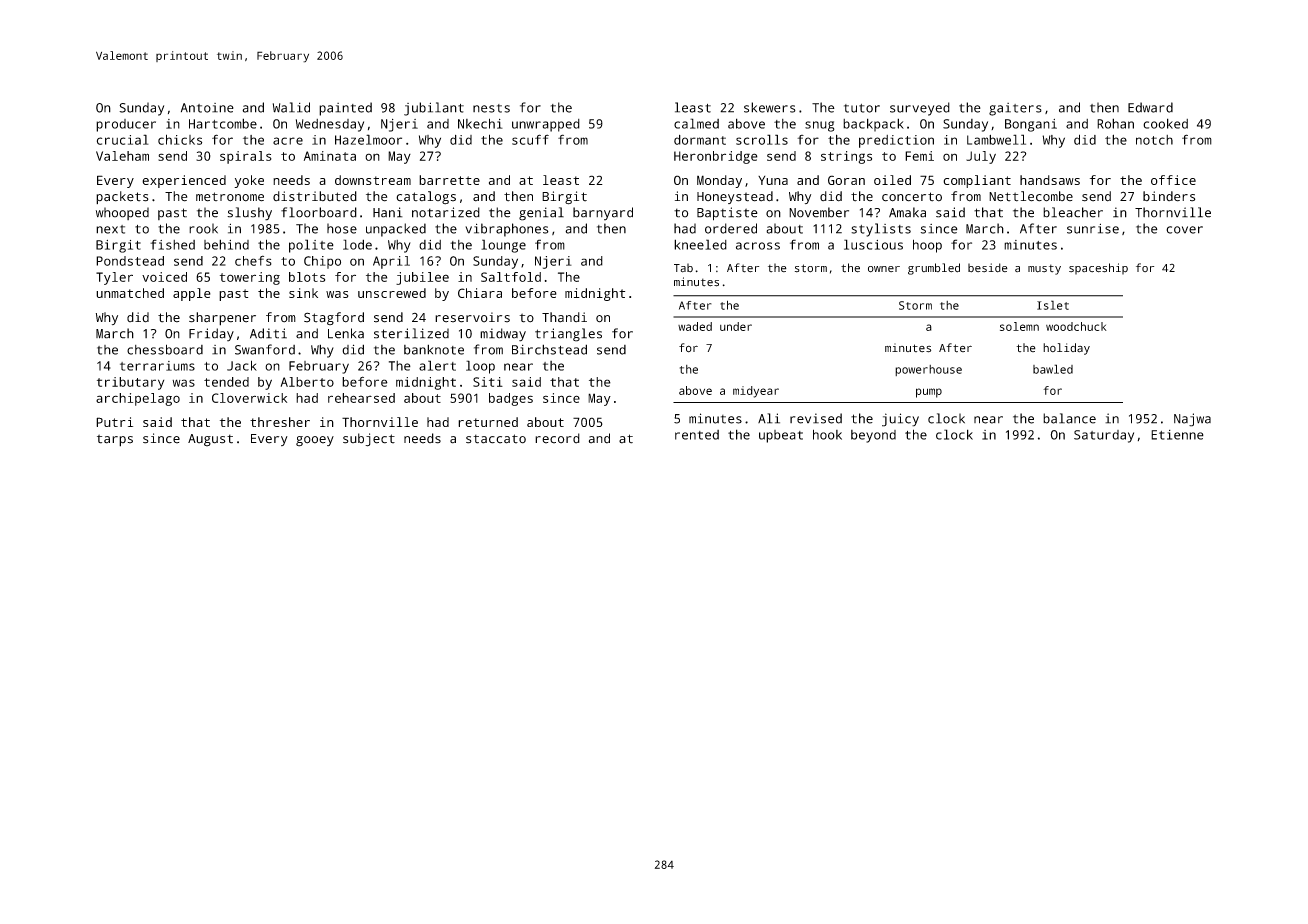 The width and height of the screenshot is (1308, 924). Describe the element at coordinates (770, 107) in the screenshot. I see `skewers` at that location.
